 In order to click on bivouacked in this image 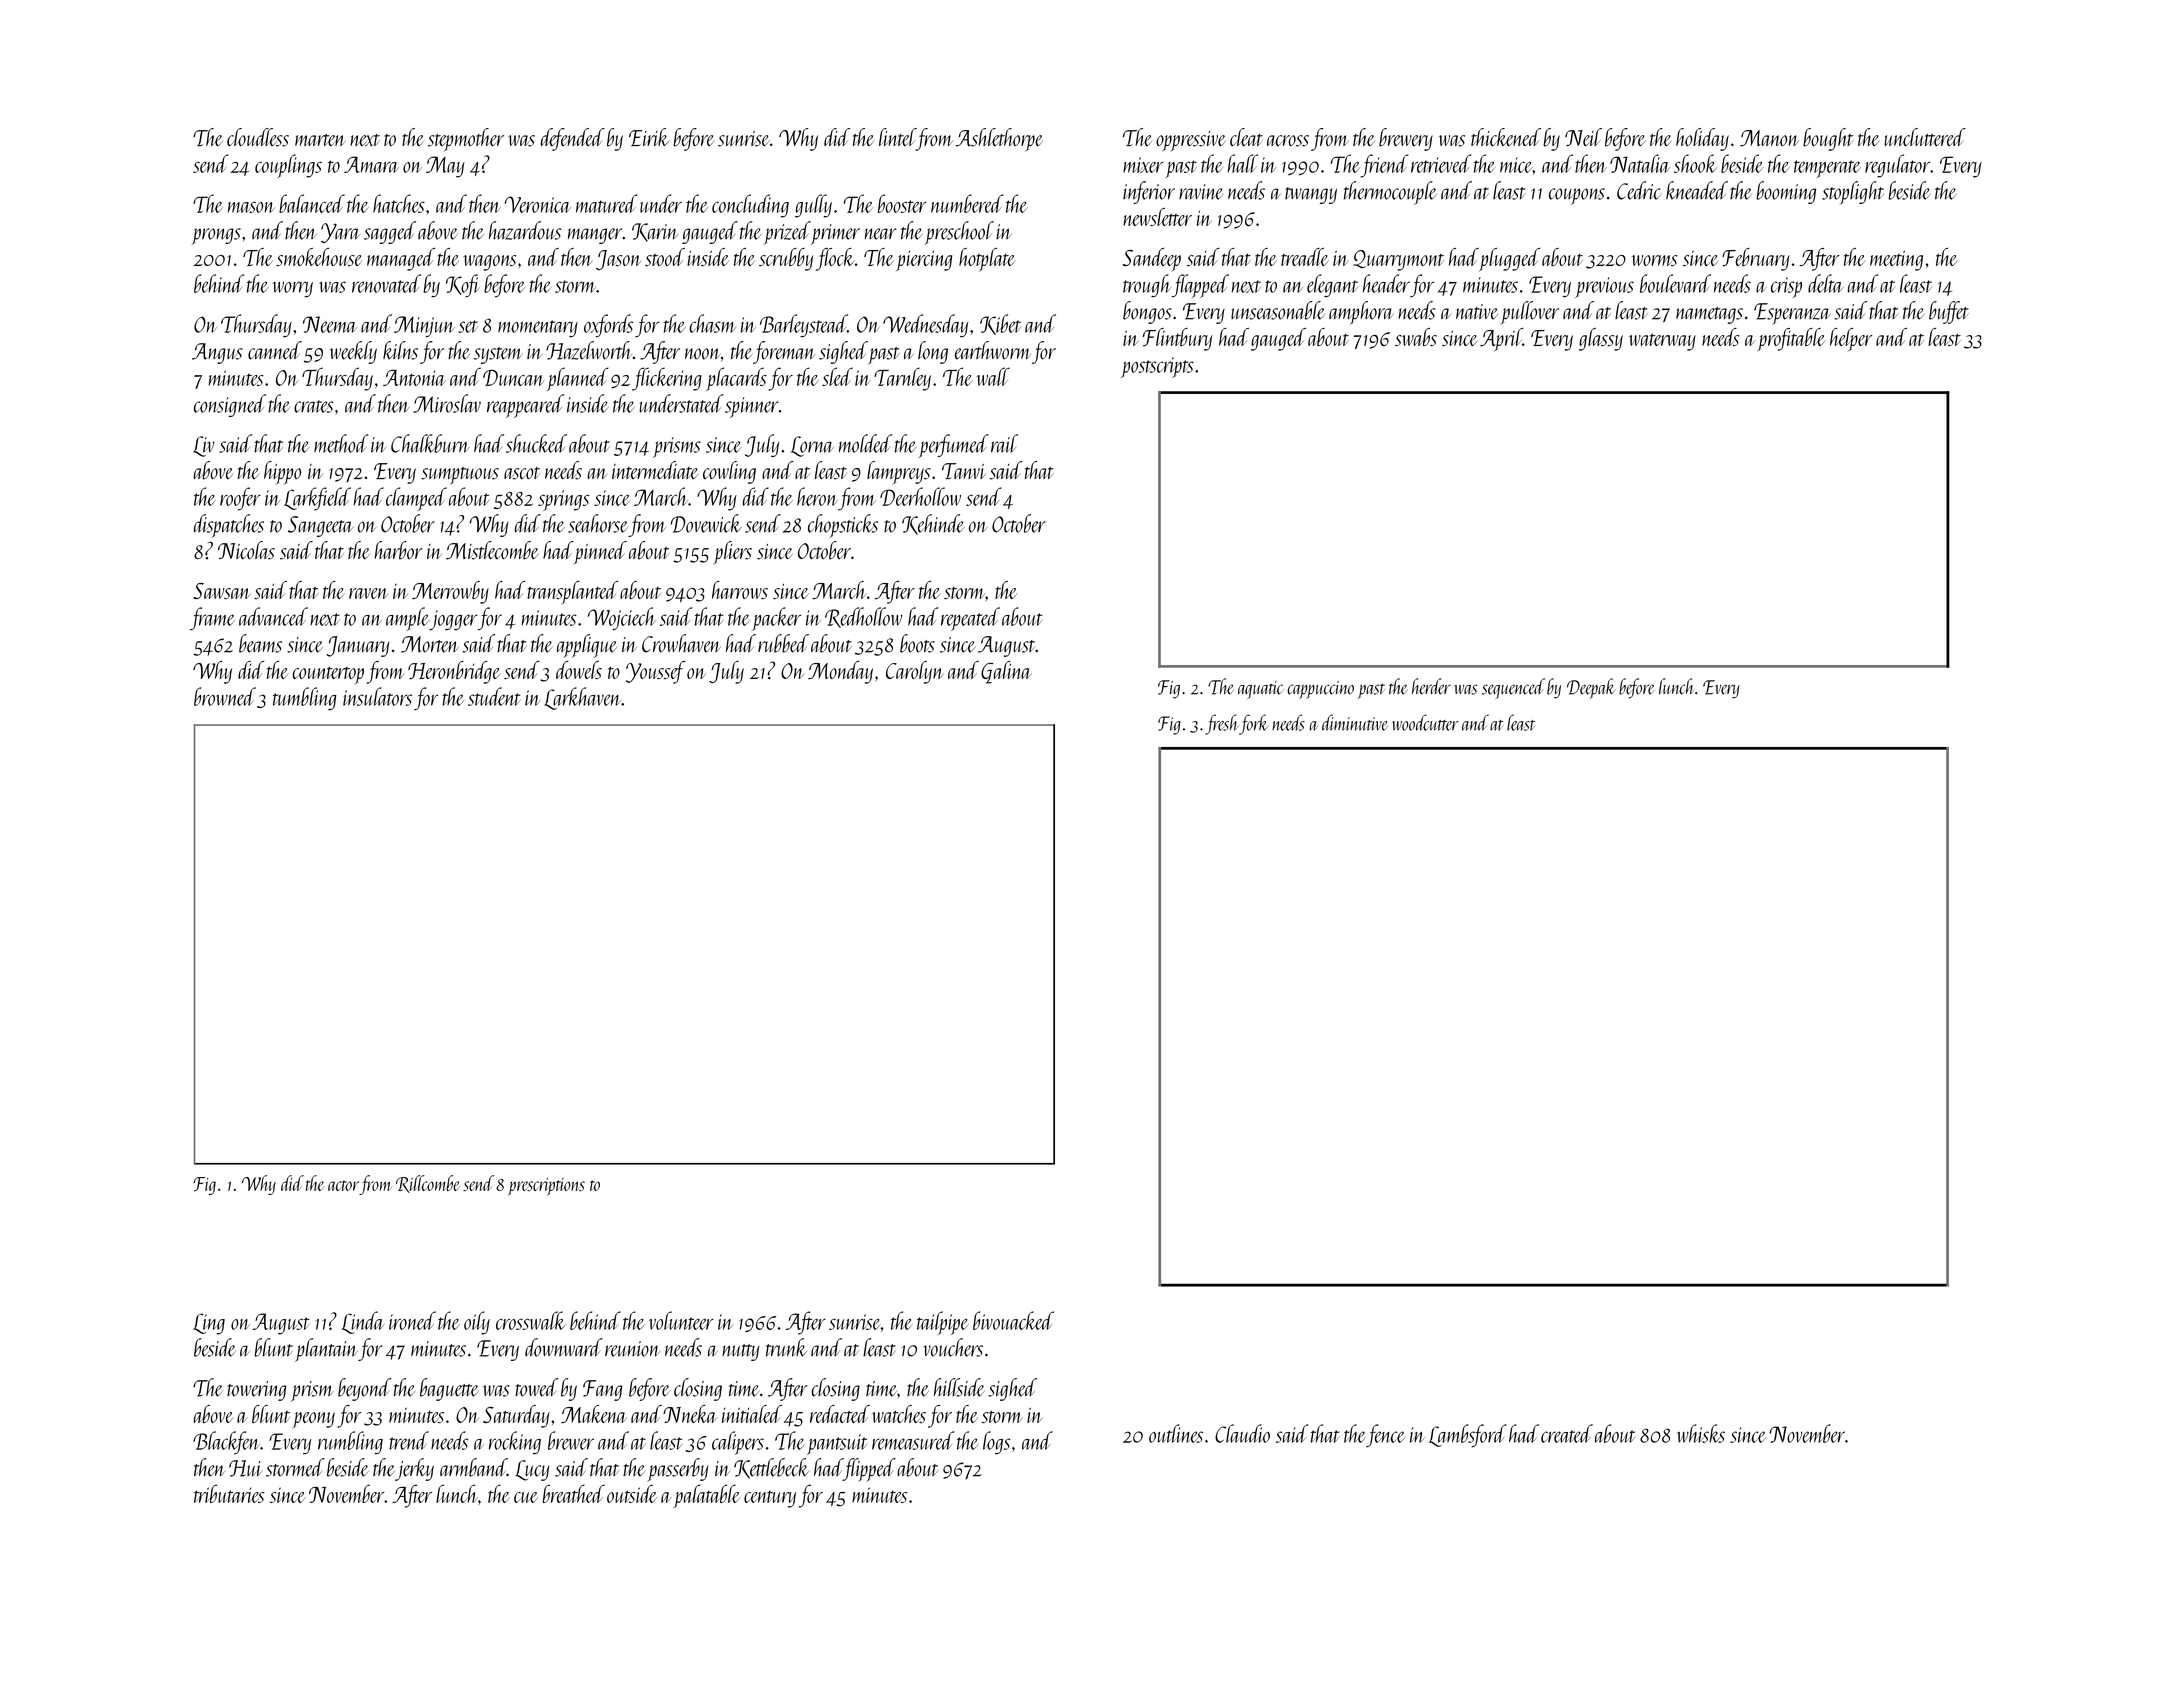, I will do `click(1013, 1320)`.
